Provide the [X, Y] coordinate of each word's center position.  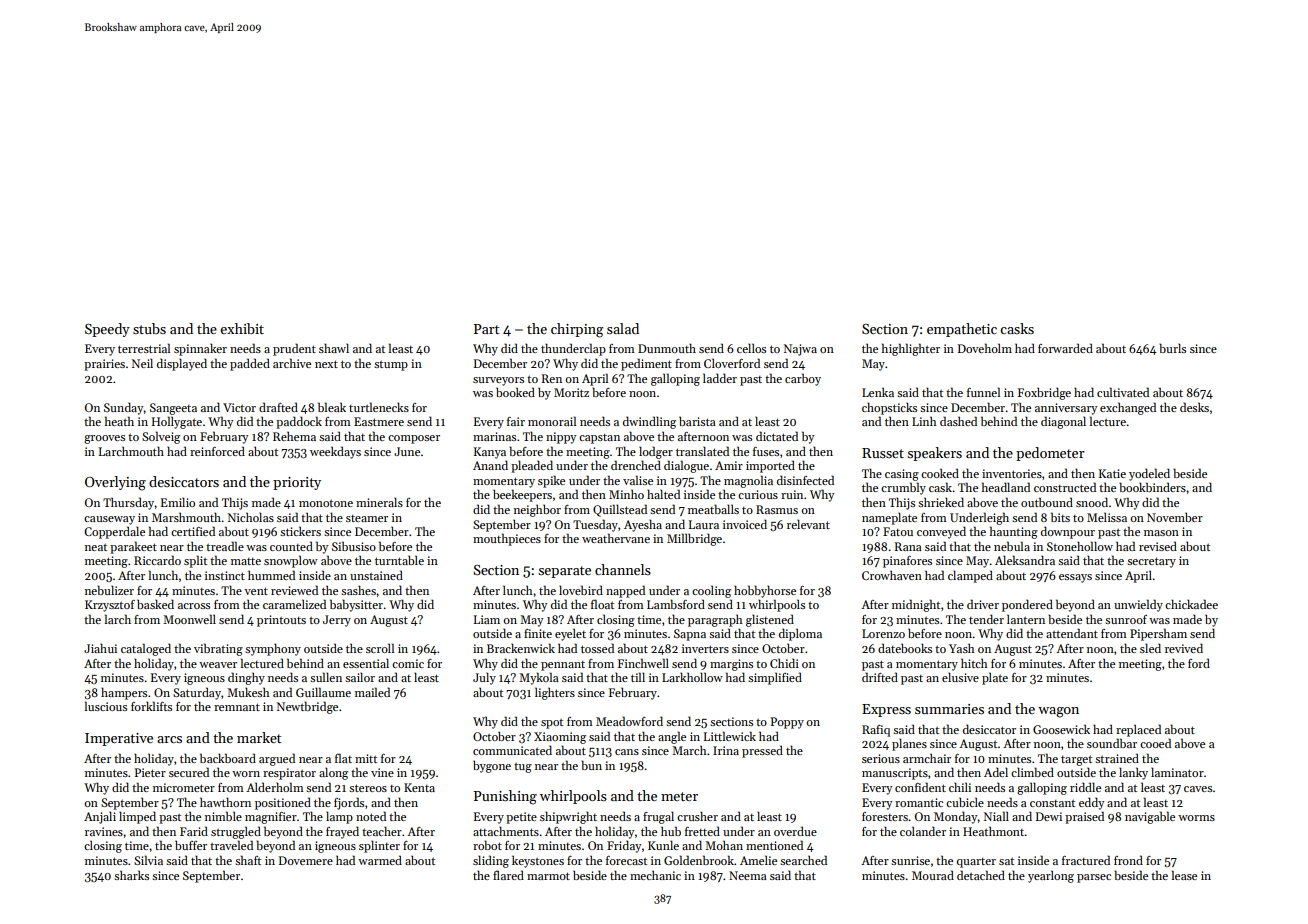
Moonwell [189, 619]
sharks [131, 875]
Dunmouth [667, 348]
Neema [748, 875]
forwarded [1065, 348]
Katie [1112, 473]
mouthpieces [507, 539]
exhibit [242, 328]
